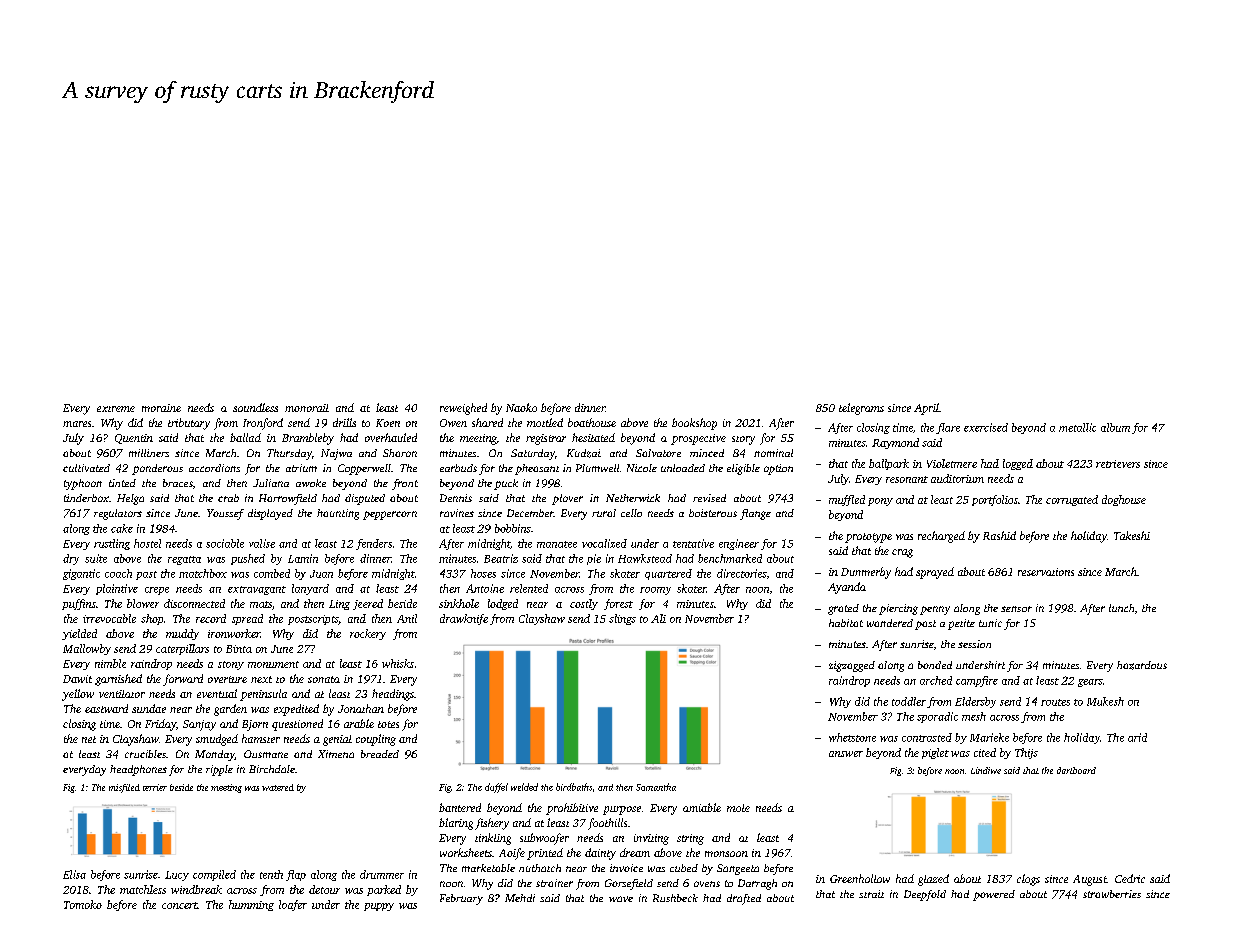 The width and height of the screenshot is (1233, 952). Describe the element at coordinates (927, 737) in the screenshot. I see `contrasted` at that location.
